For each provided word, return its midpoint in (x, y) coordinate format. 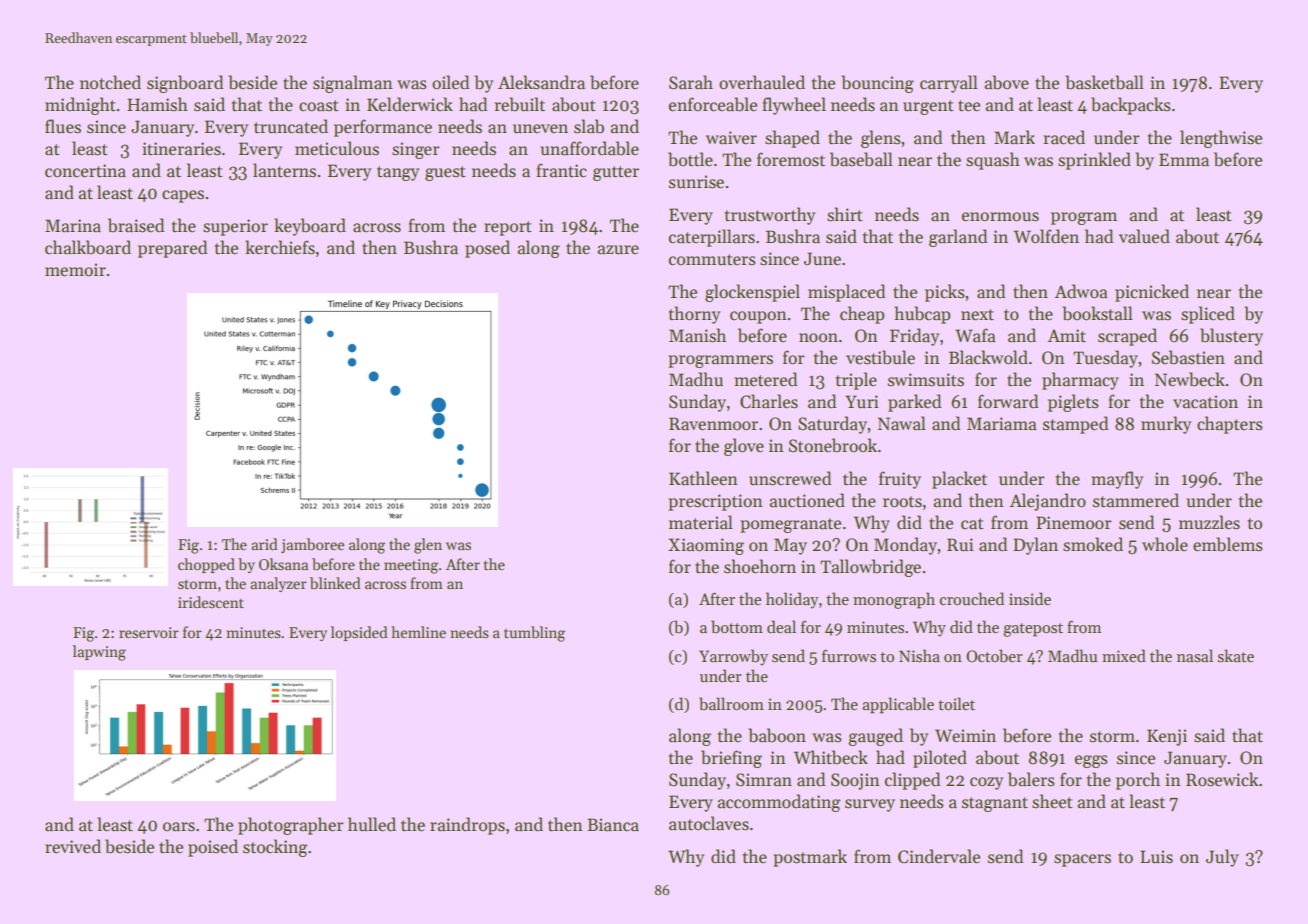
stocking (275, 848)
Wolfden (1046, 236)
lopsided (358, 633)
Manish (697, 335)
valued (1144, 236)
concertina (85, 171)
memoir (75, 270)
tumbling (534, 634)
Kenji (1167, 737)
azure (618, 250)
